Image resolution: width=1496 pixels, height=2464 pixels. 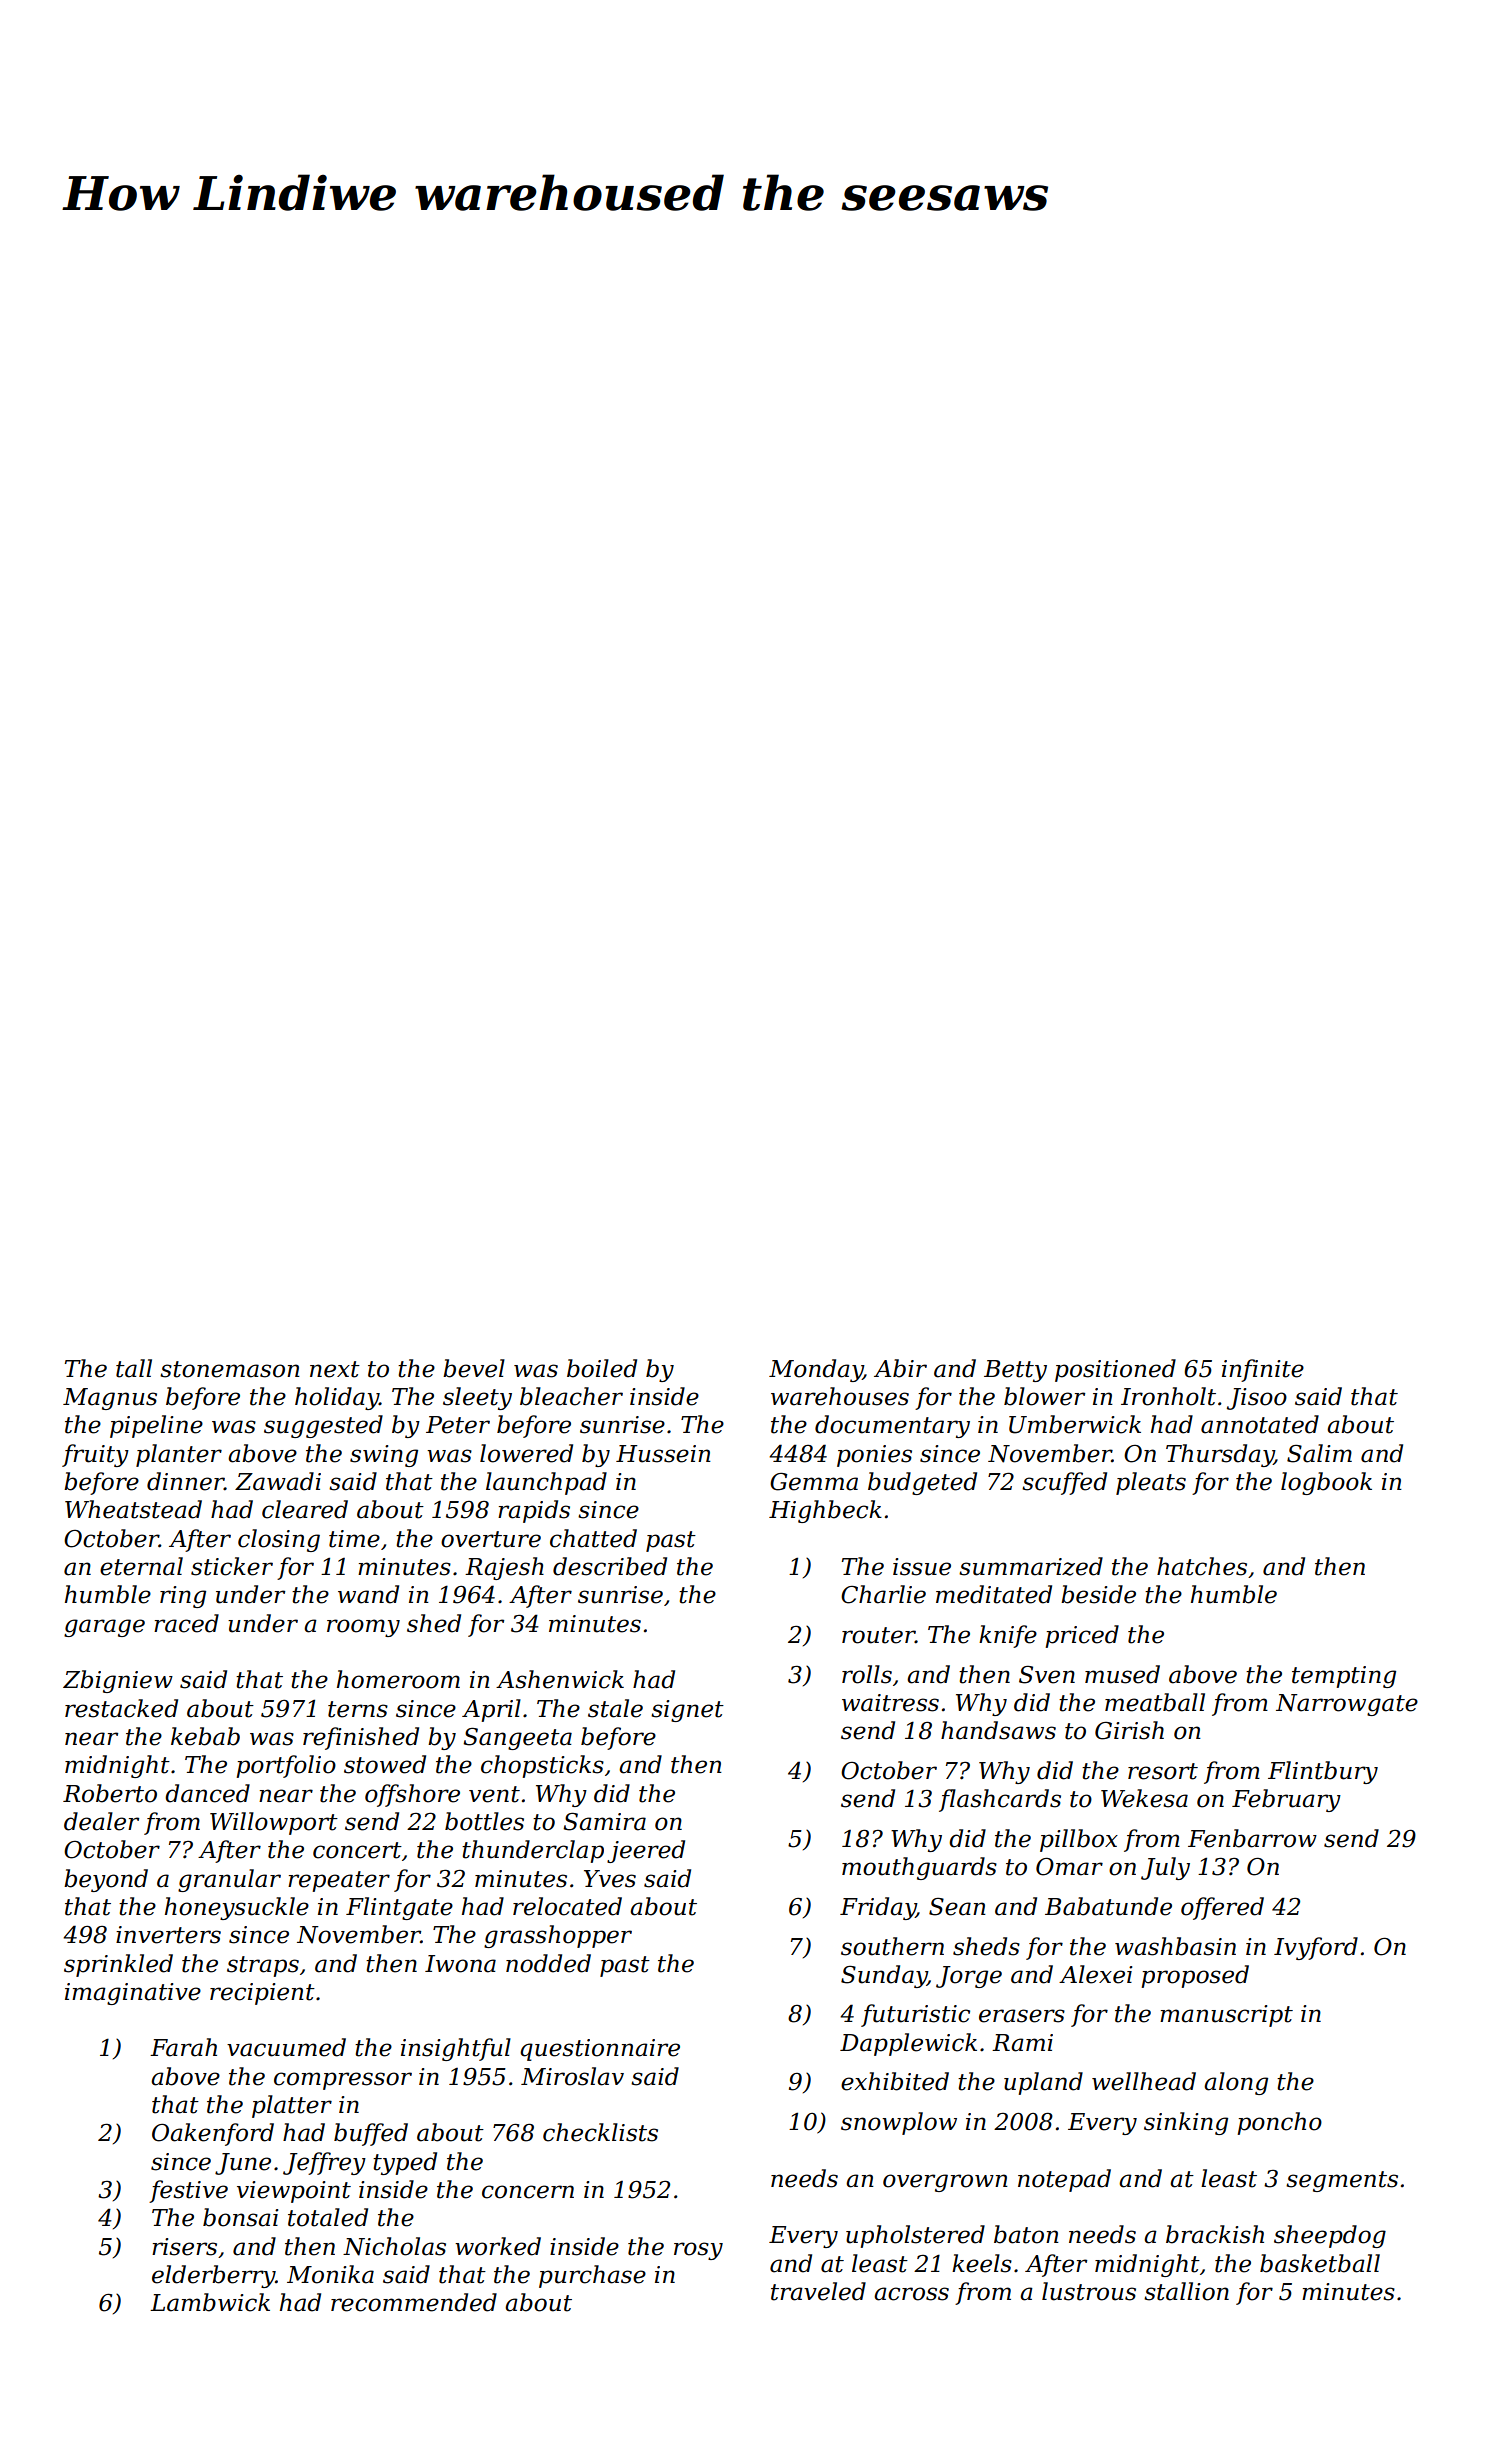 I want to click on Zawadi, so click(x=278, y=1481).
